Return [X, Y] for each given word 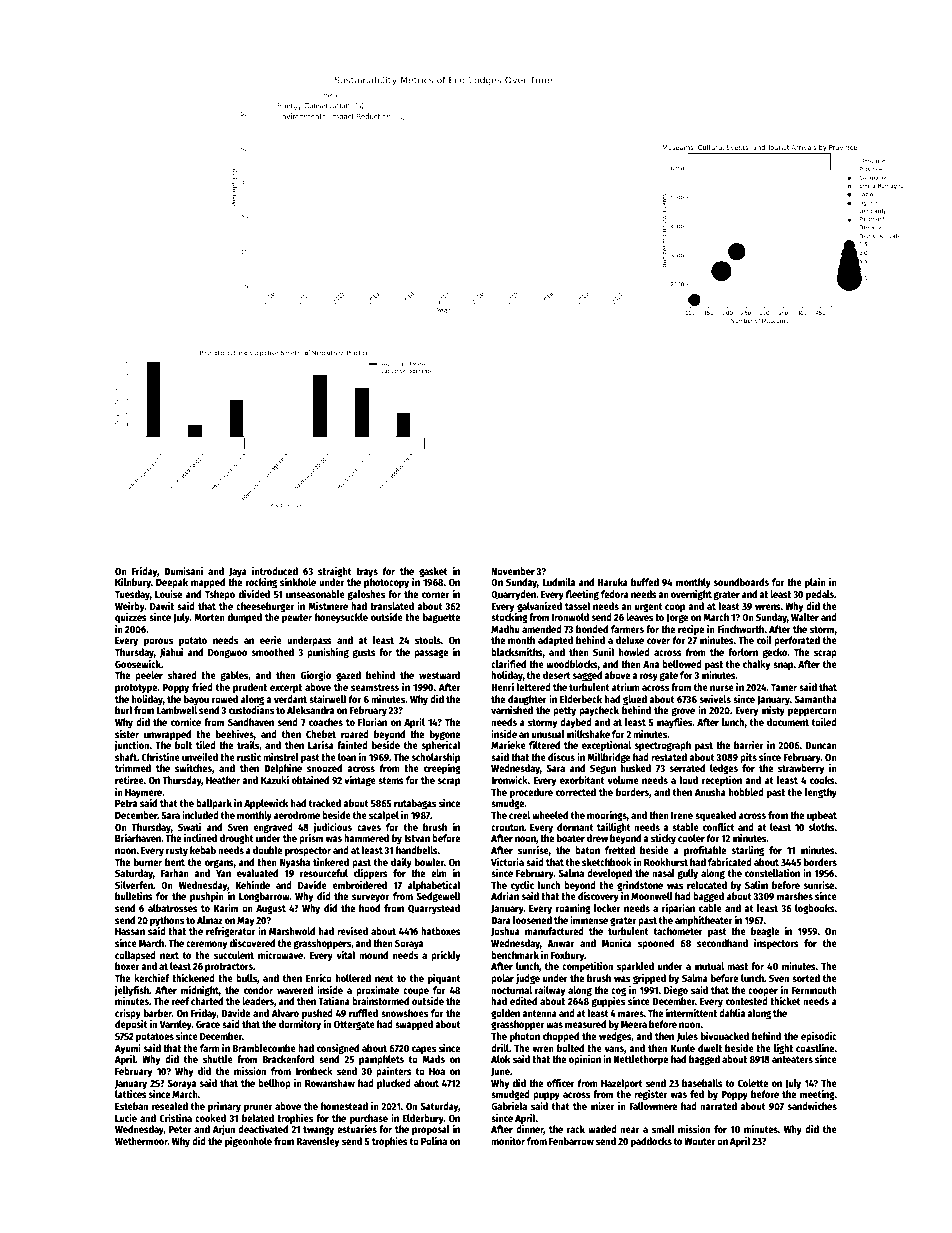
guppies [608, 1002]
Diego [676, 991]
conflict [719, 827]
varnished [512, 710]
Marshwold [292, 931]
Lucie [126, 1118]
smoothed [273, 652]
